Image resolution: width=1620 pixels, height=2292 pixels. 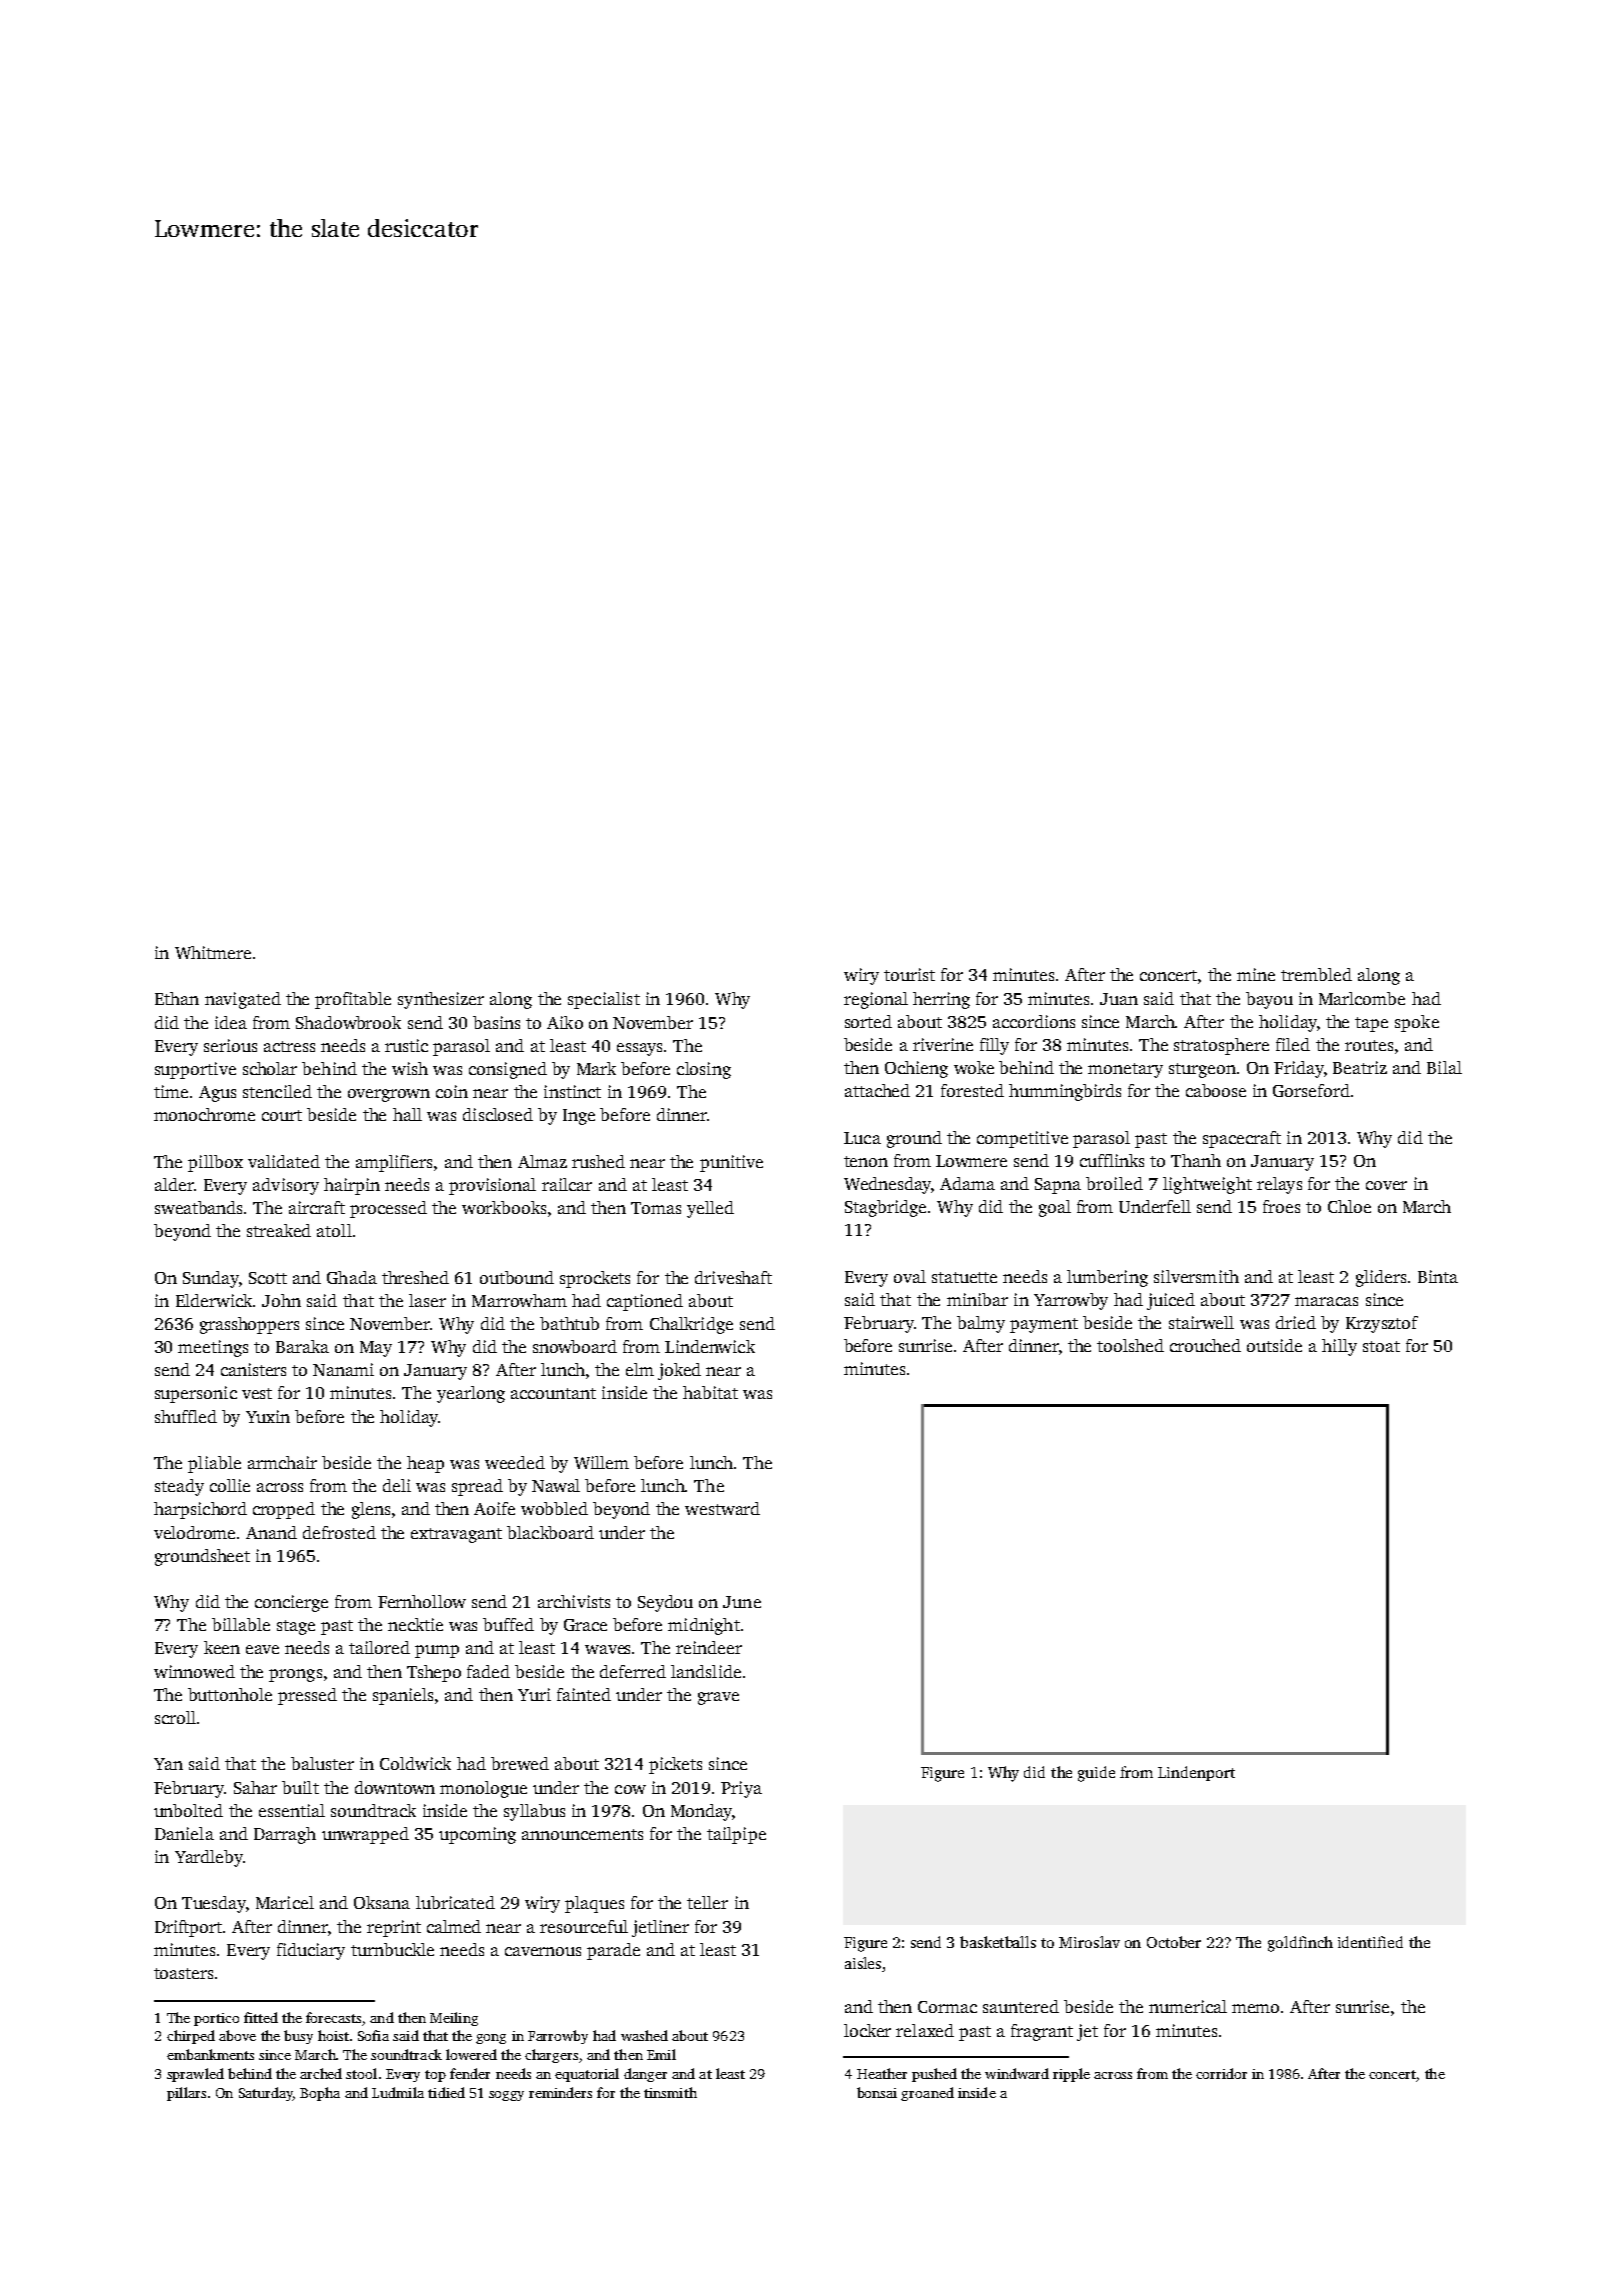 I want to click on outside, so click(x=1274, y=1345).
